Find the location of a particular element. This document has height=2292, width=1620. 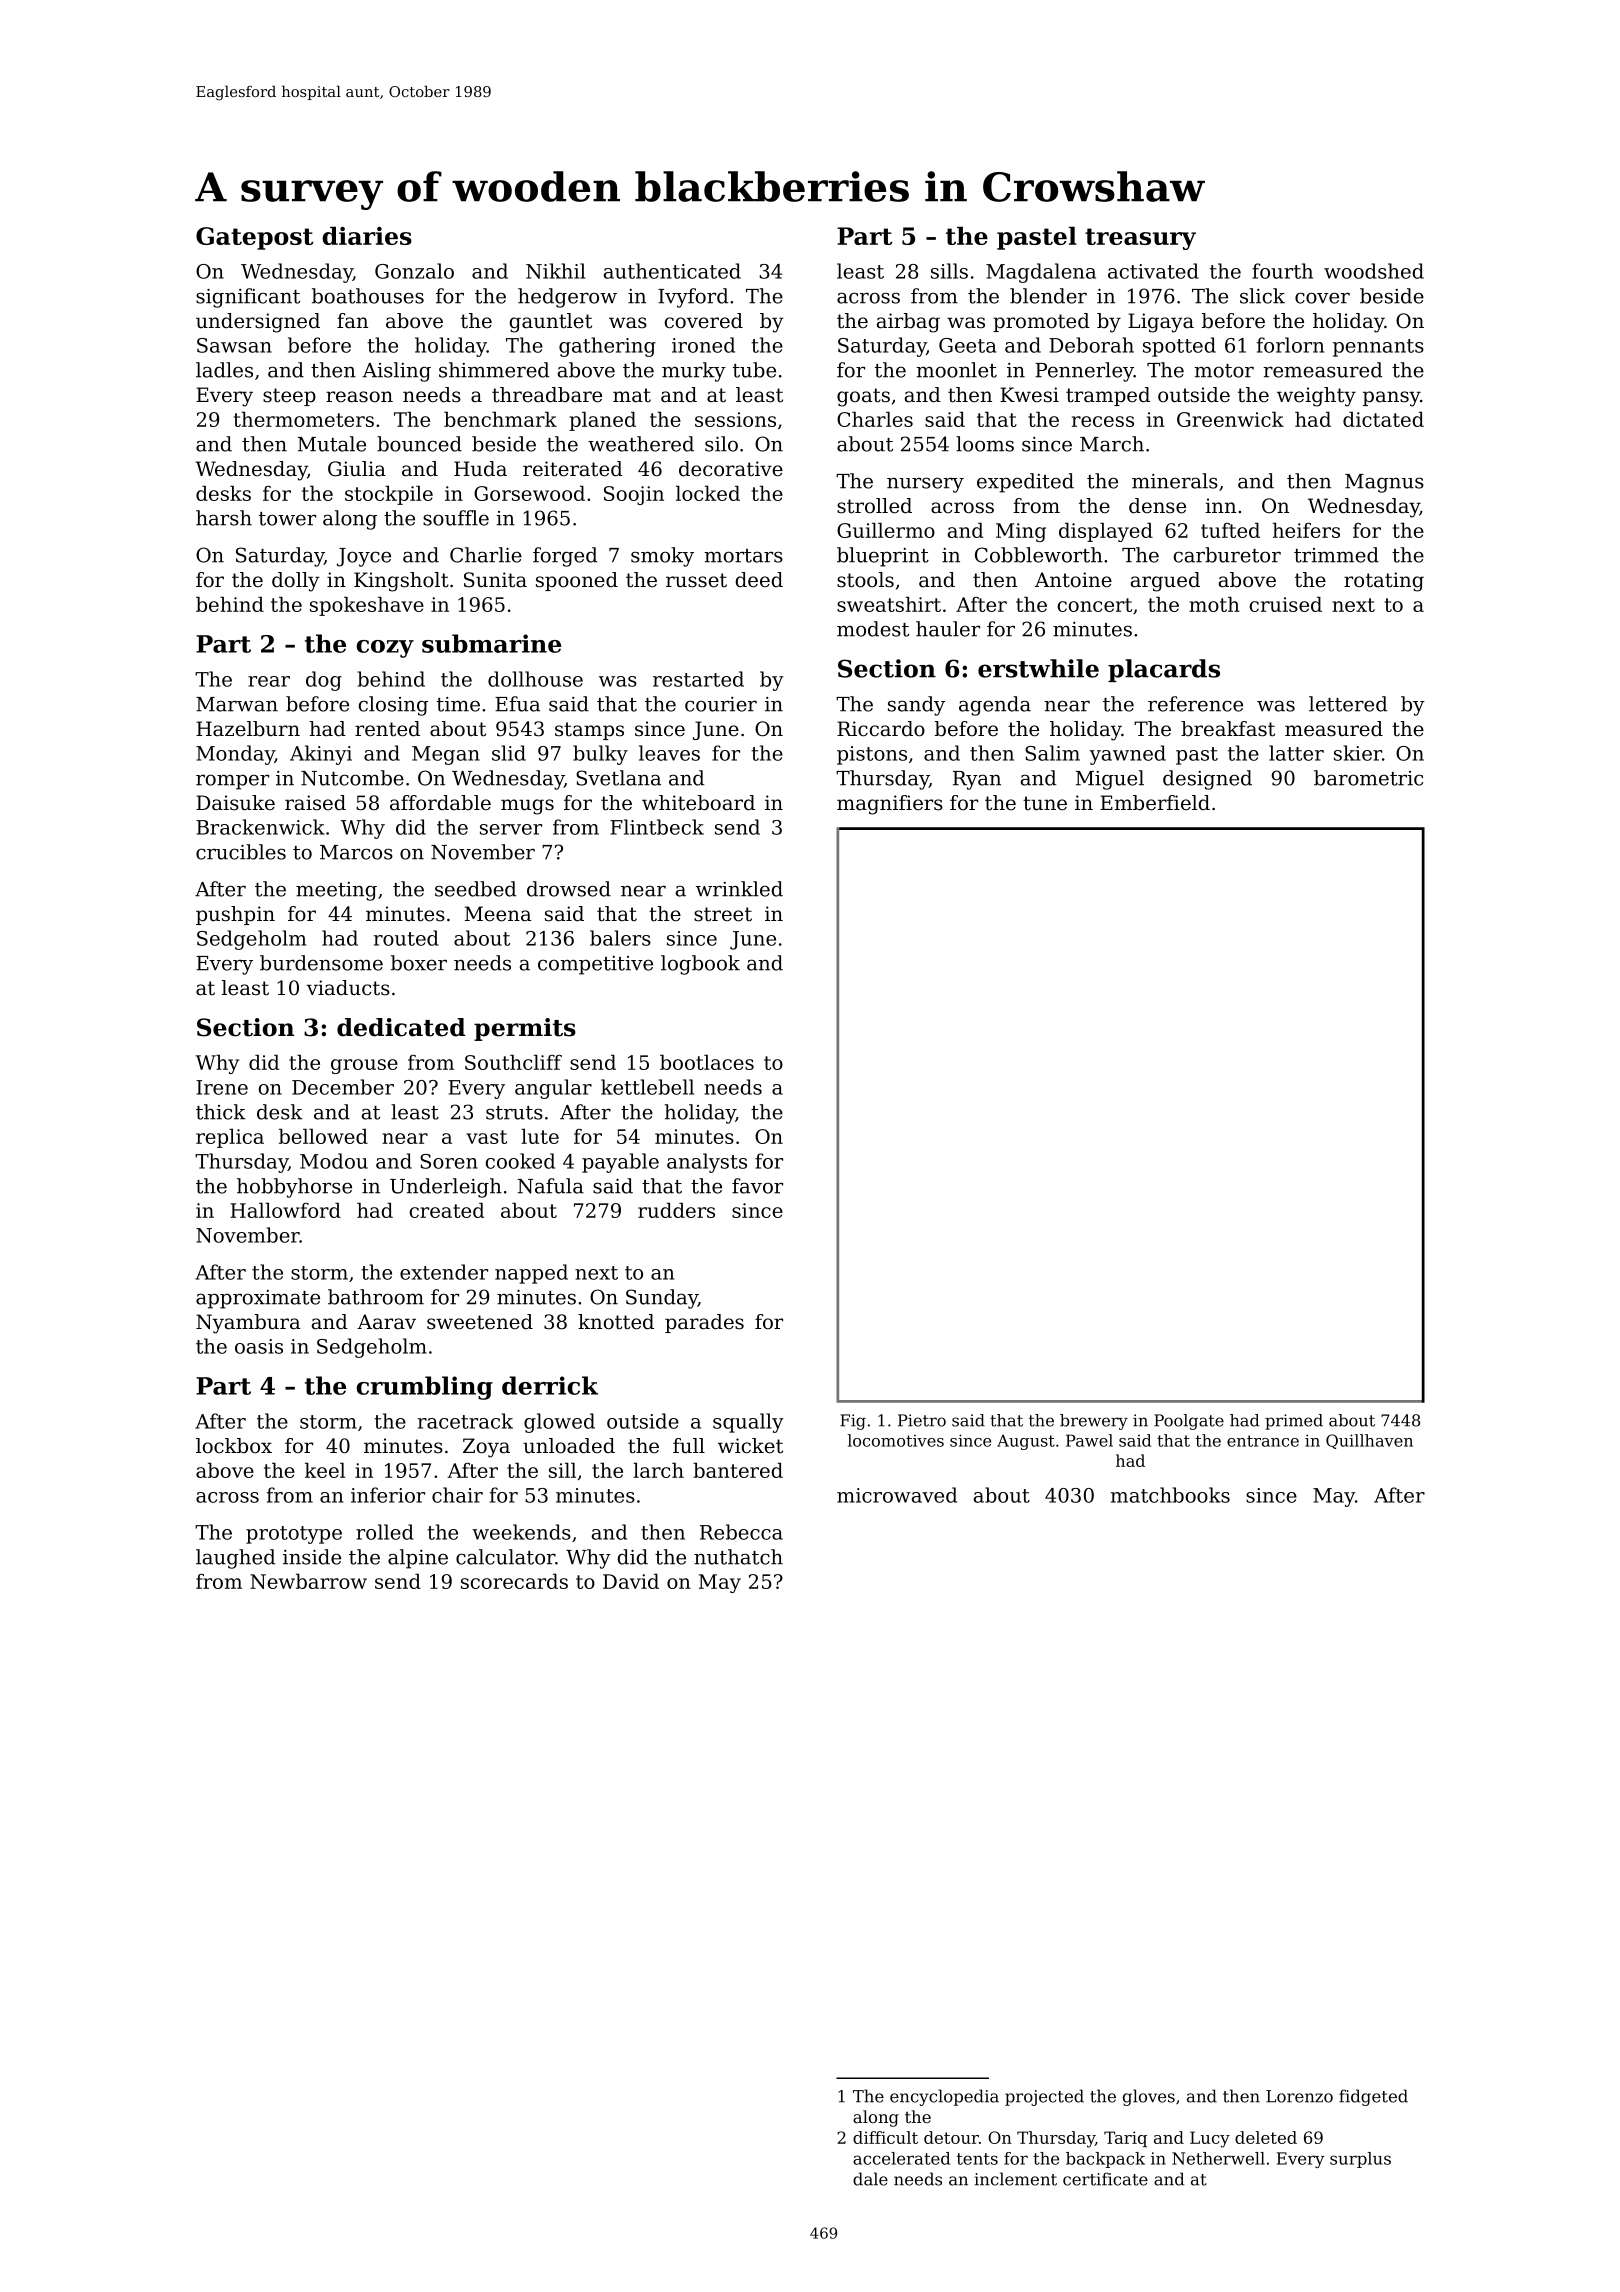

Emberfield is located at coordinates (1155, 803).
